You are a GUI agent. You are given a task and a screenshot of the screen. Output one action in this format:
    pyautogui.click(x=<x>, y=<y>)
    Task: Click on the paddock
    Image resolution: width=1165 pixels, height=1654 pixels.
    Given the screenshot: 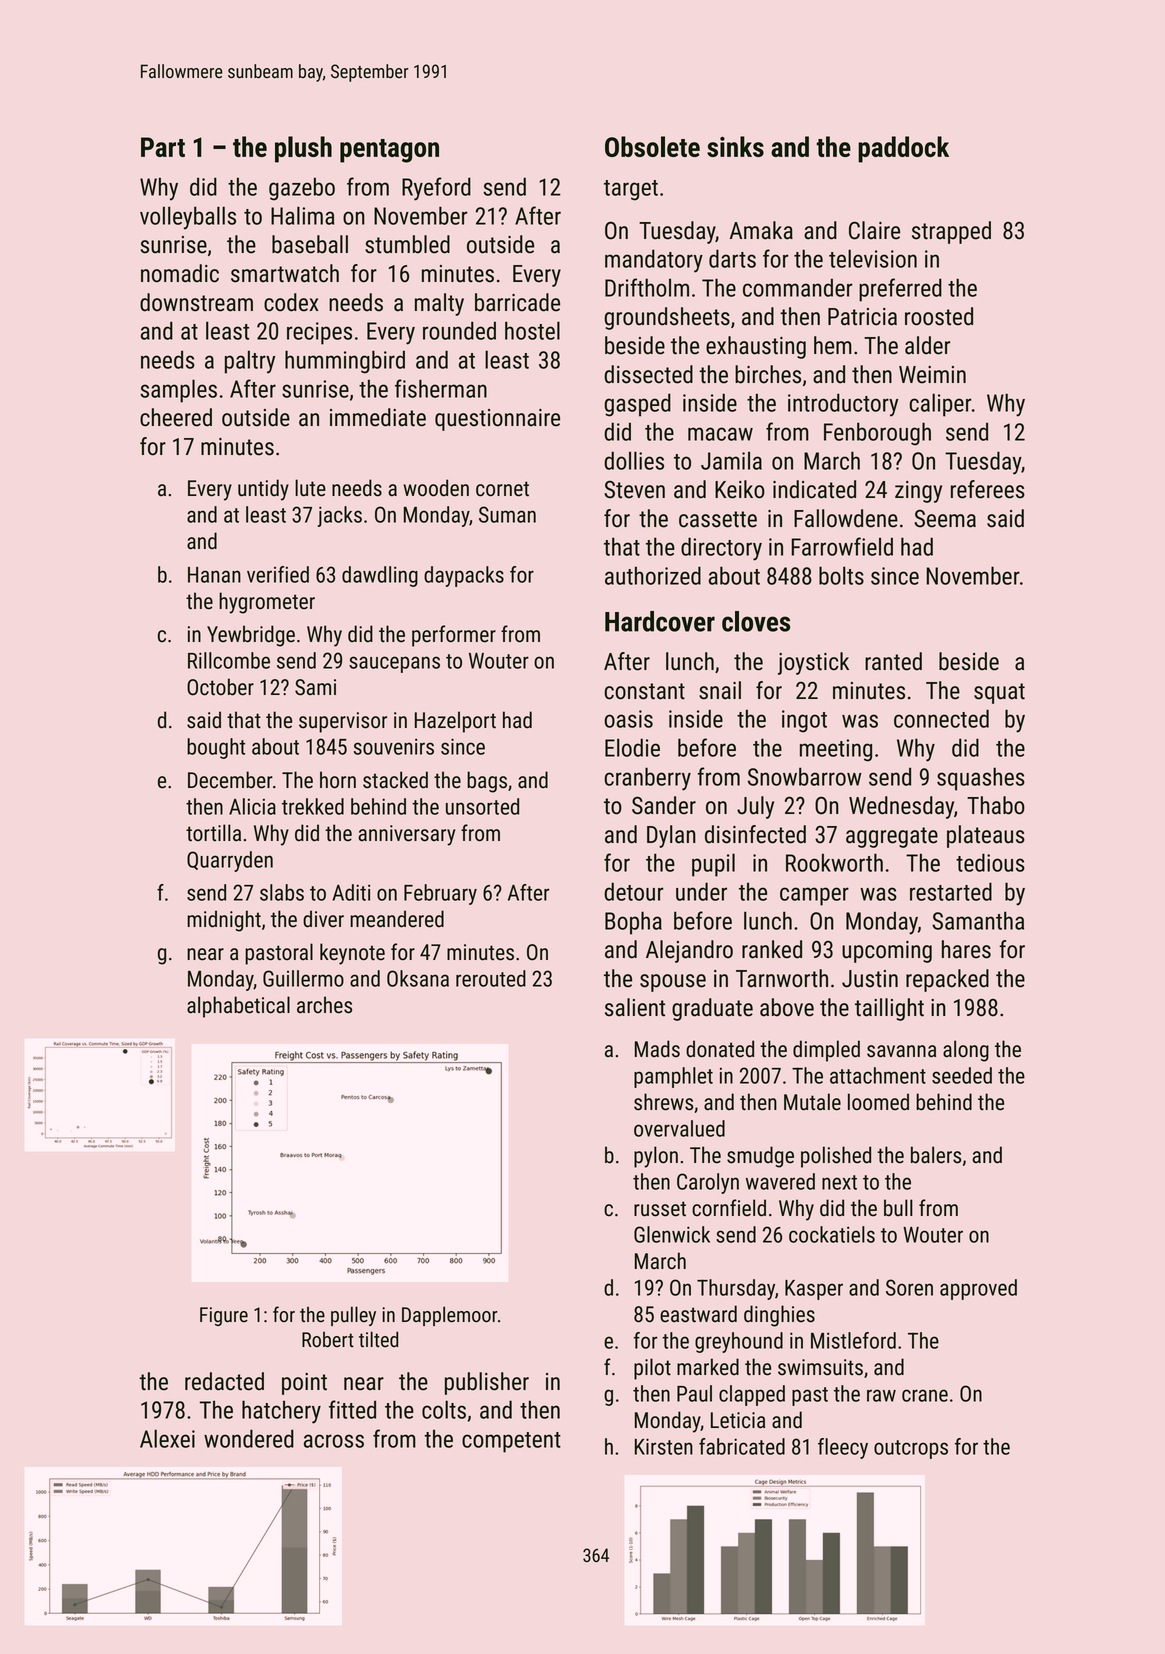 What is the action you would take?
    pyautogui.click(x=903, y=149)
